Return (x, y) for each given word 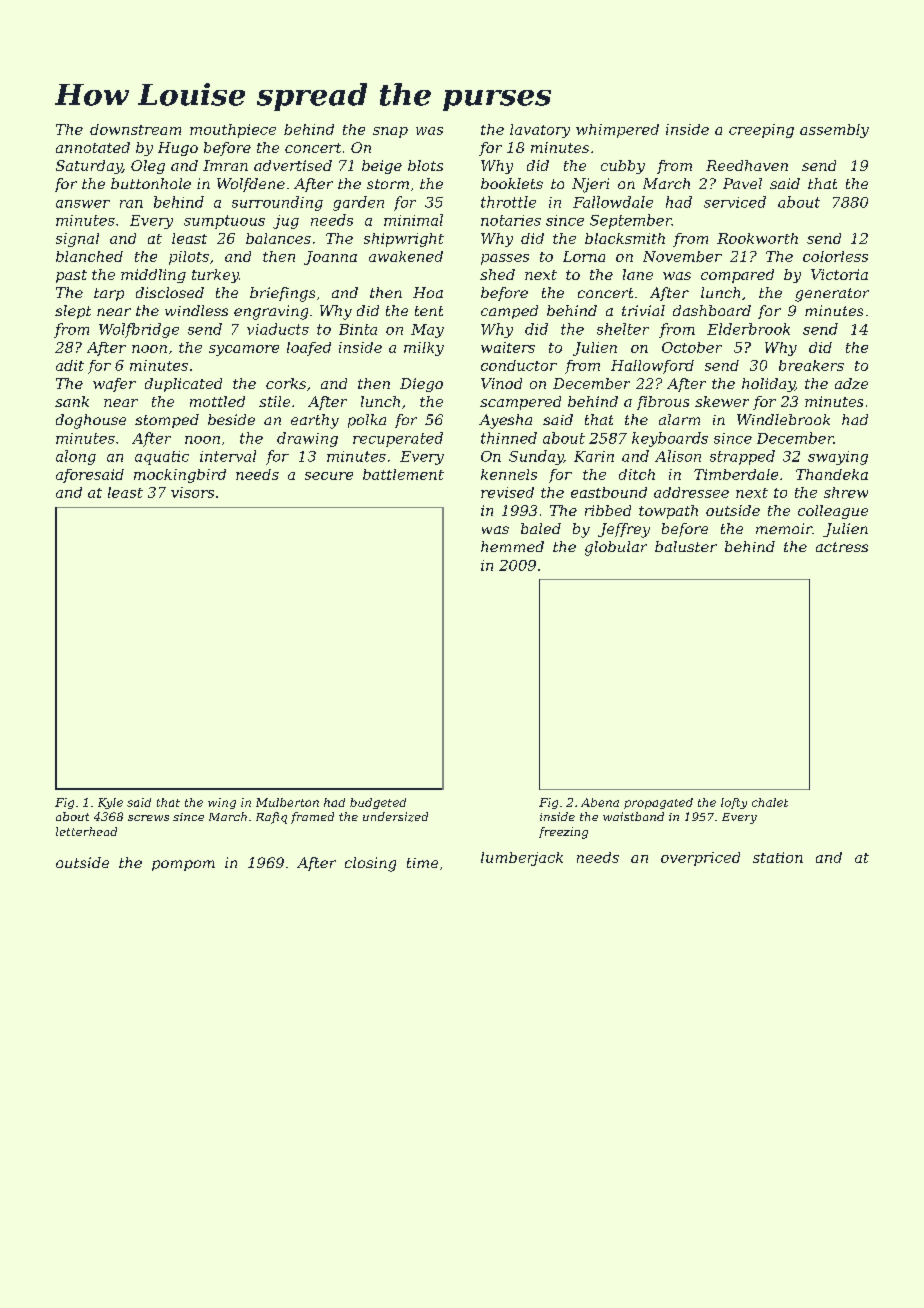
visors (192, 492)
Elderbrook (748, 329)
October (692, 347)
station (778, 857)
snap (390, 132)
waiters (508, 347)
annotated (93, 147)
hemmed (512, 546)
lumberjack (522, 859)
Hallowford (652, 367)
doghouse (91, 421)
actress (842, 547)
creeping (761, 131)
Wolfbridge (139, 330)
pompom (183, 865)
